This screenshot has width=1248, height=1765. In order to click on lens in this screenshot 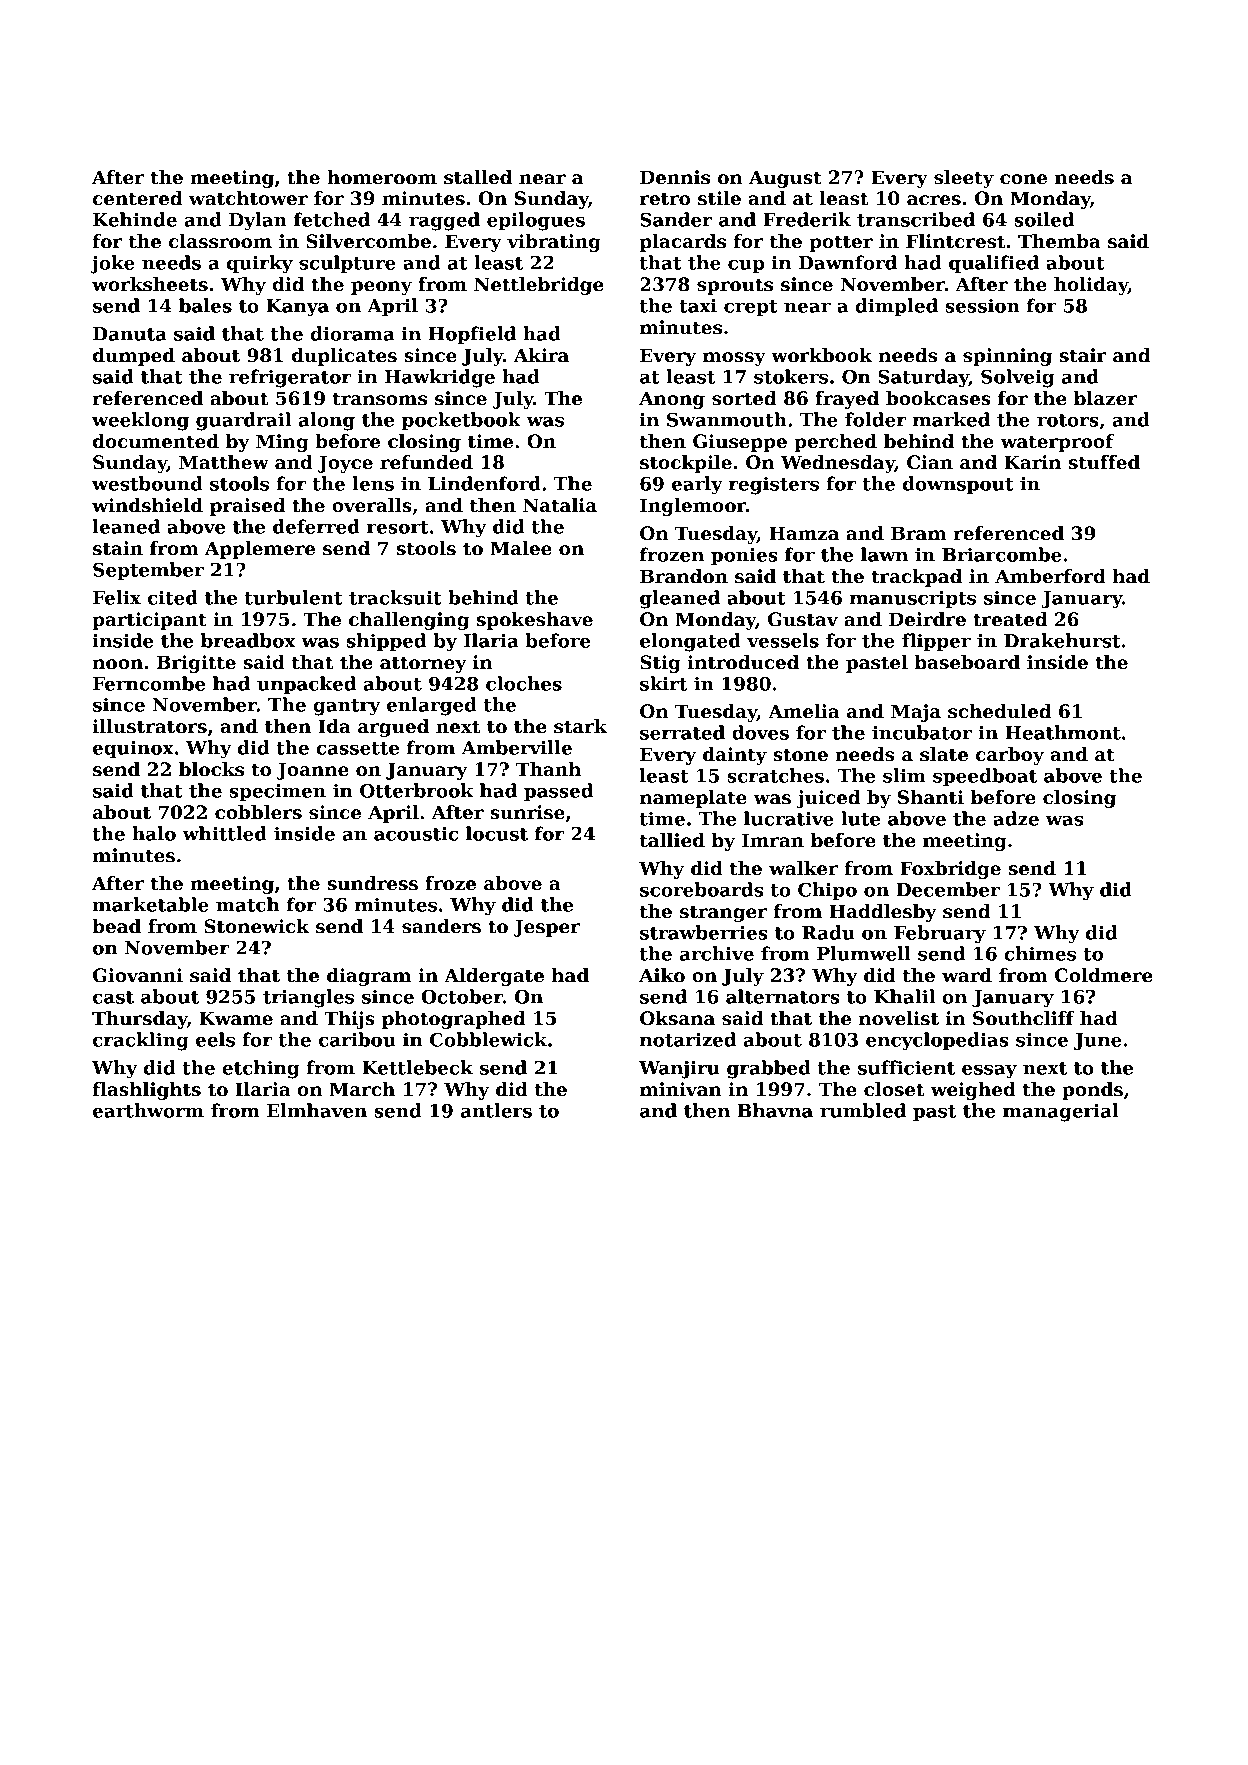, I will do `click(373, 483)`.
